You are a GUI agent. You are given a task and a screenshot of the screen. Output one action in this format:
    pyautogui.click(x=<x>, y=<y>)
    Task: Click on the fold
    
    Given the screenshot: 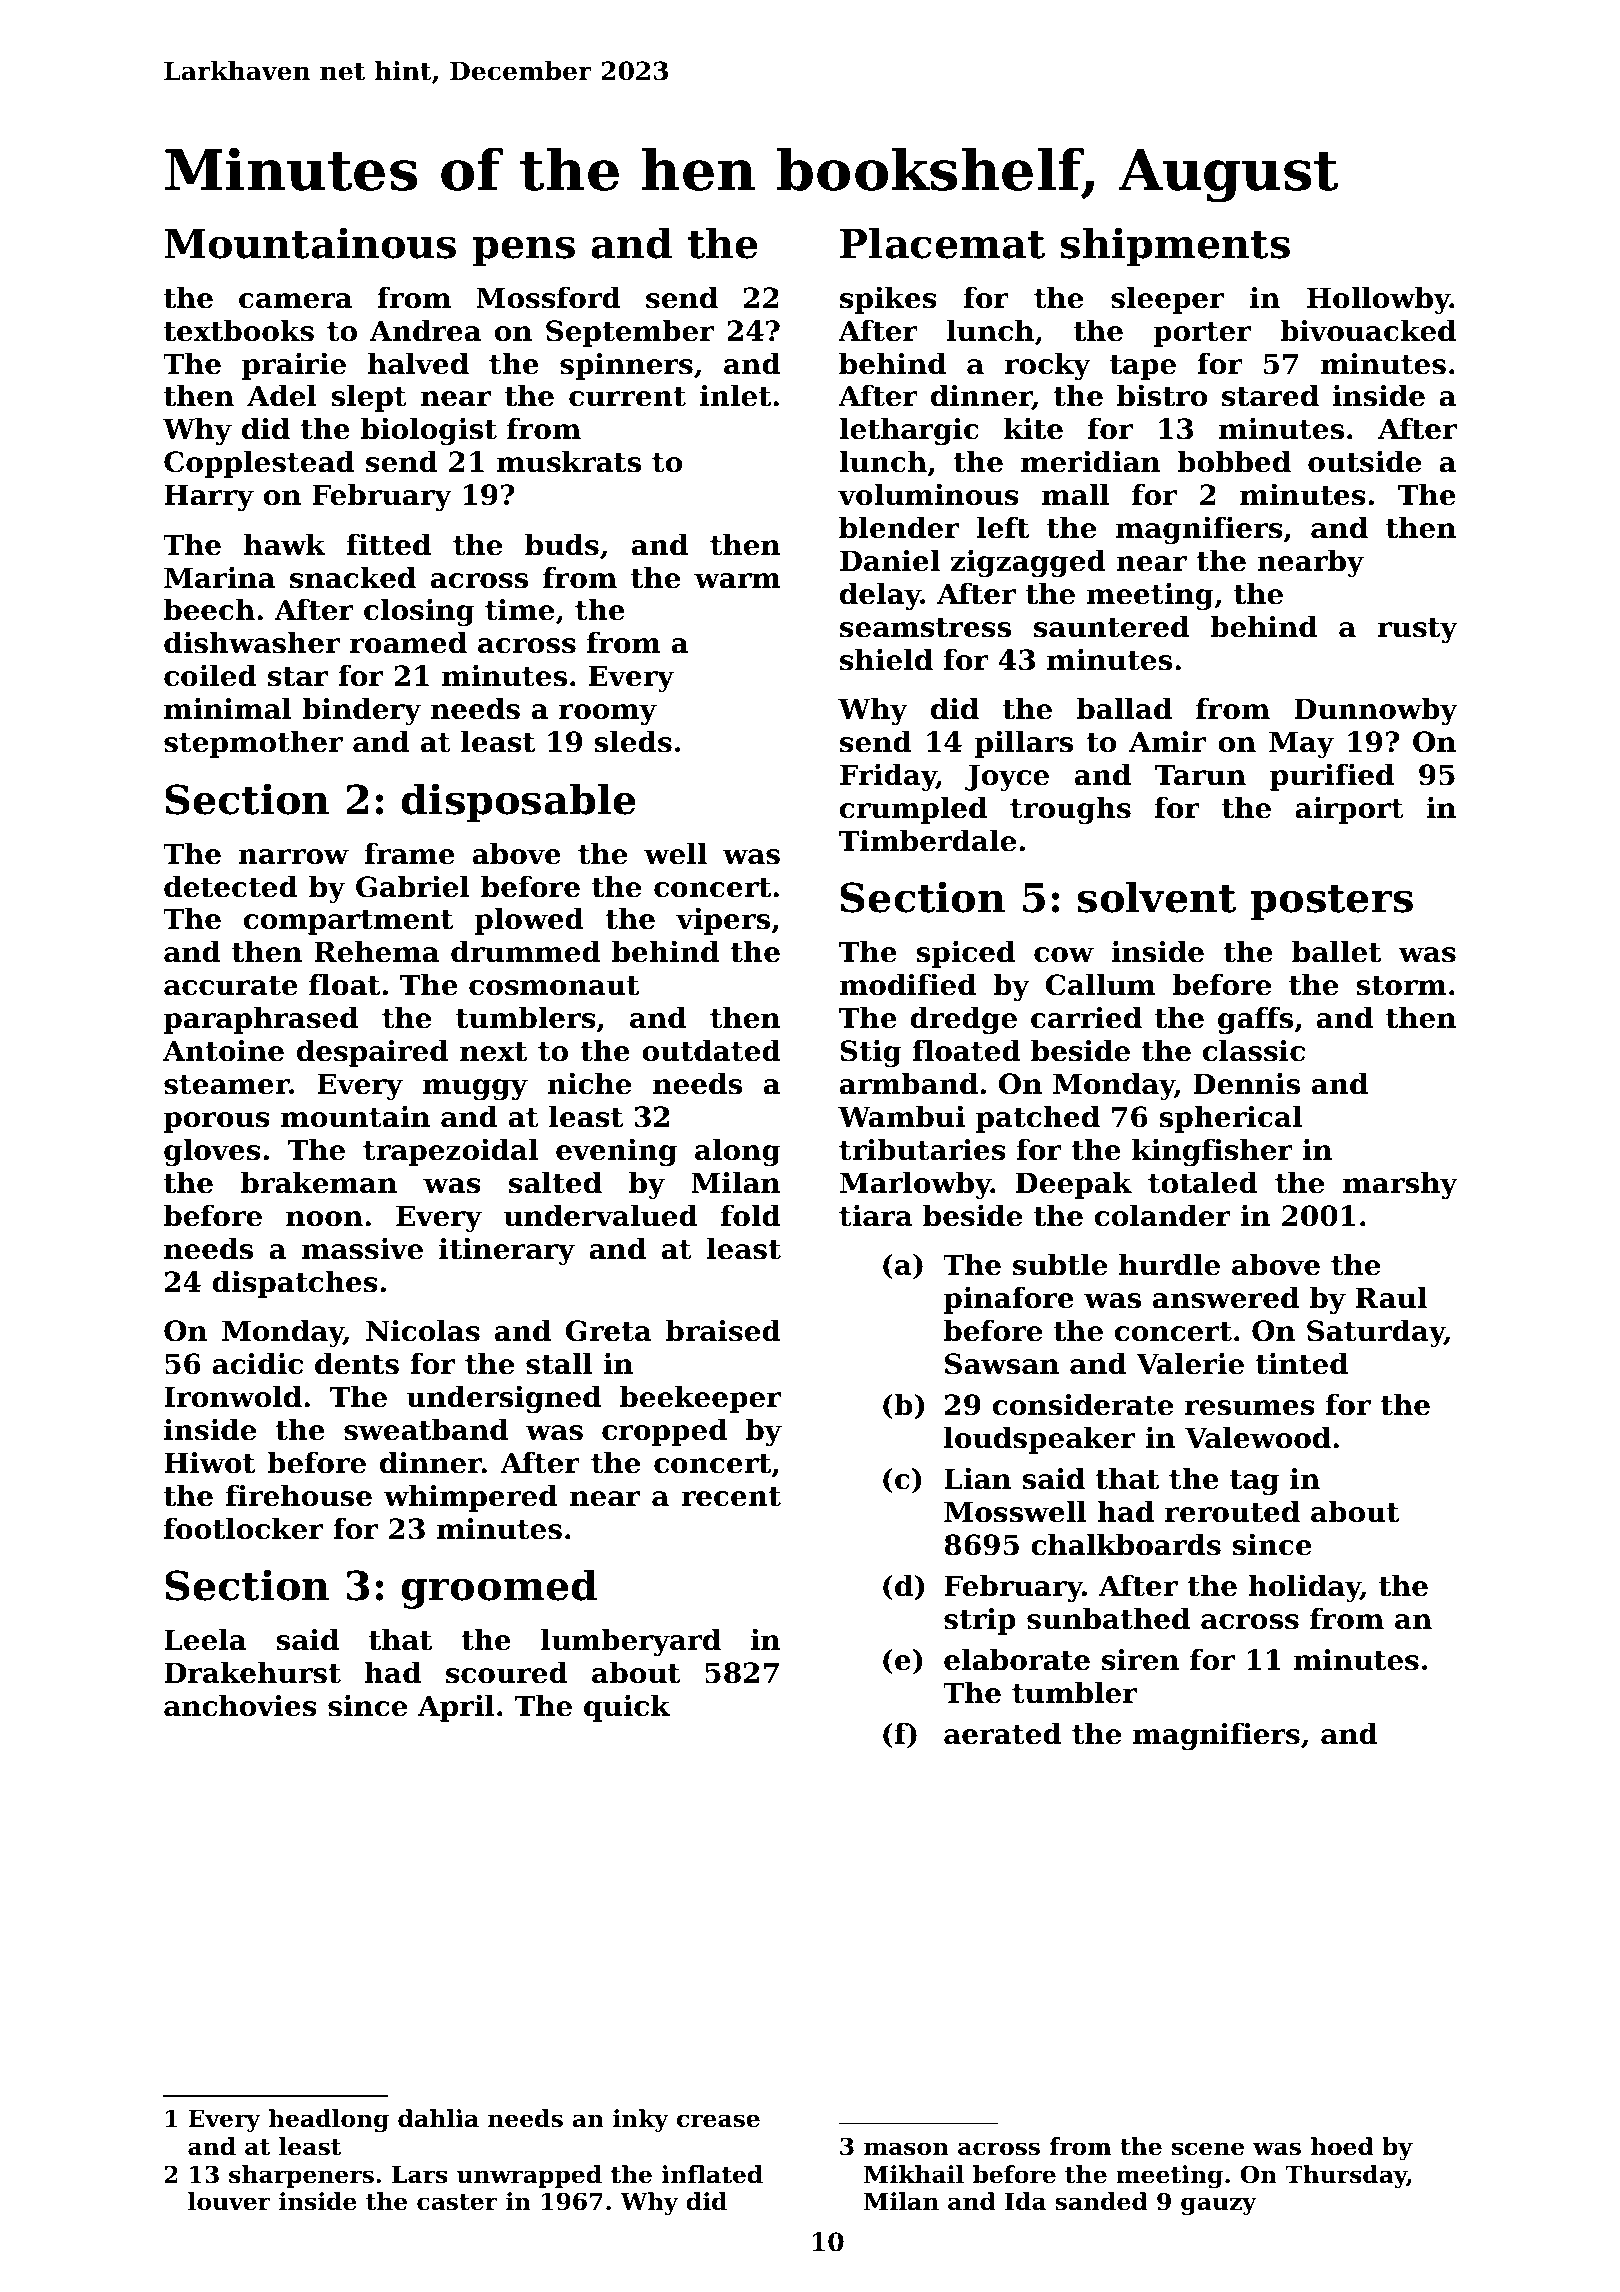 What is the action you would take?
    pyautogui.click(x=751, y=1216)
